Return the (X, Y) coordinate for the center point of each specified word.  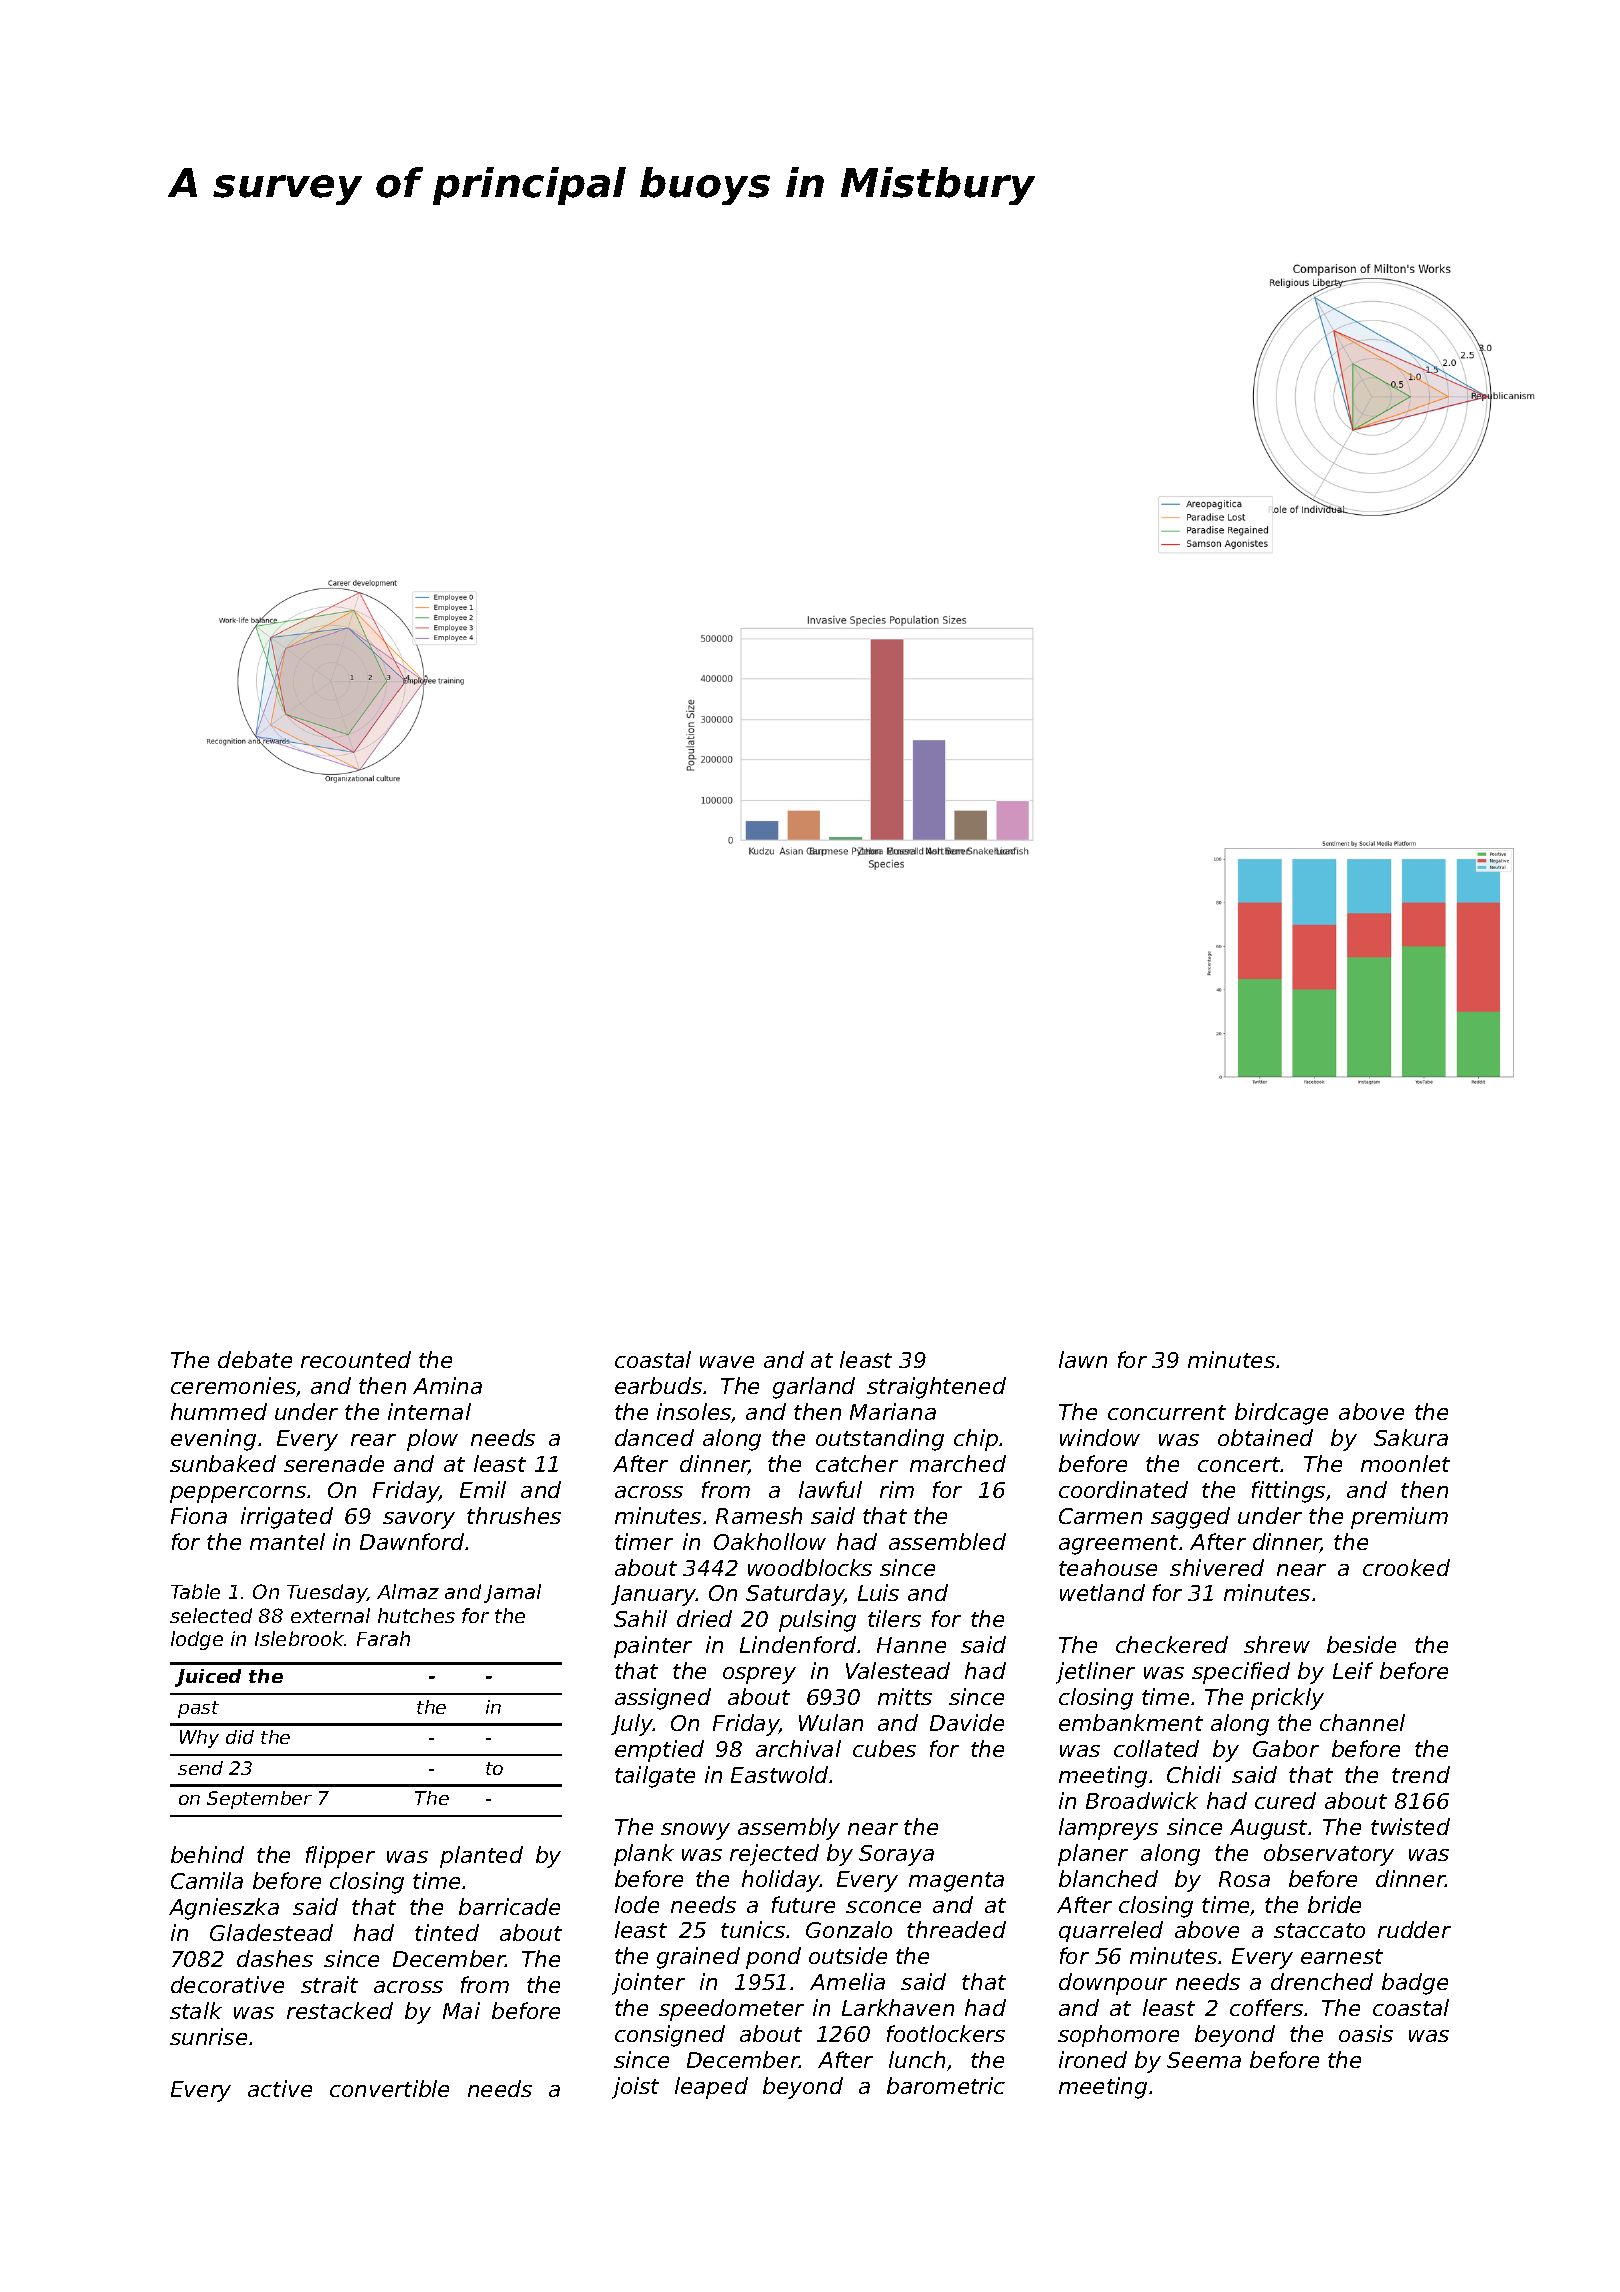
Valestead (898, 1670)
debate (255, 1359)
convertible (389, 2088)
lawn (1083, 1359)
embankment (1131, 1722)
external (330, 1615)
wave (727, 1362)
